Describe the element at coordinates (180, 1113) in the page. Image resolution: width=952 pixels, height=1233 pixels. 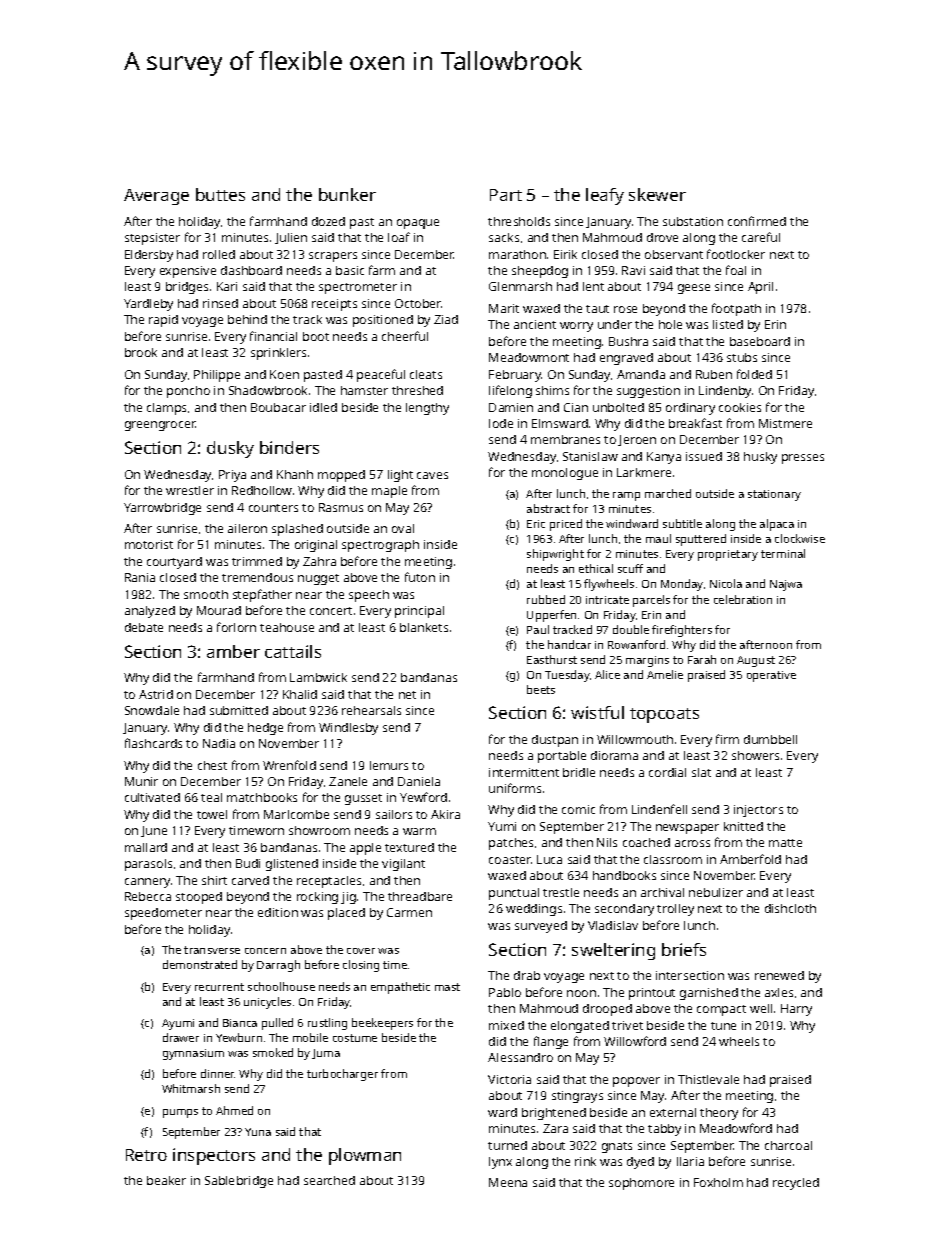
I see `pumps` at that location.
